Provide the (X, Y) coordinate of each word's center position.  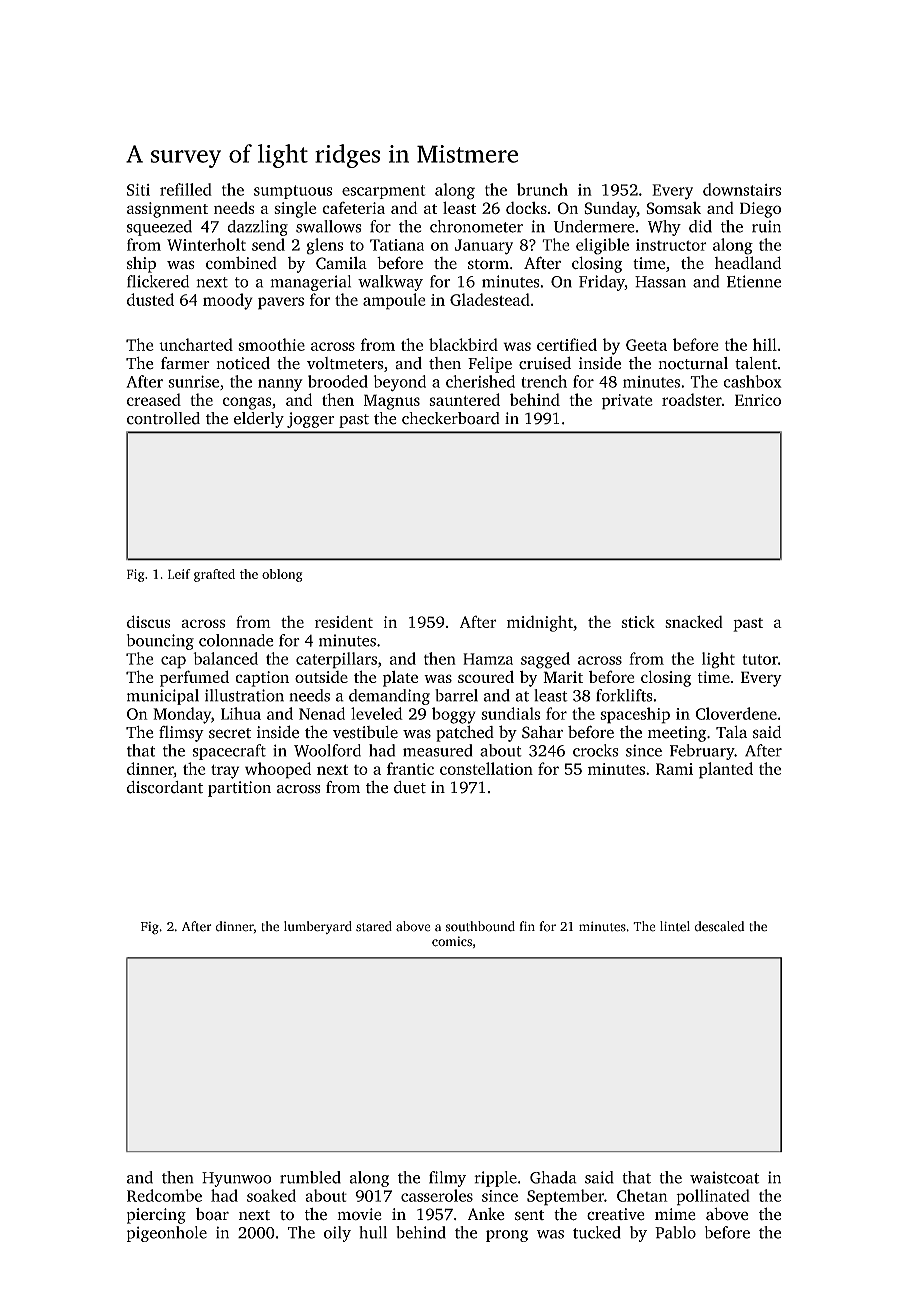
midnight (540, 623)
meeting (677, 734)
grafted (214, 575)
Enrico (758, 400)
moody (228, 301)
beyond (400, 383)
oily (337, 1234)
